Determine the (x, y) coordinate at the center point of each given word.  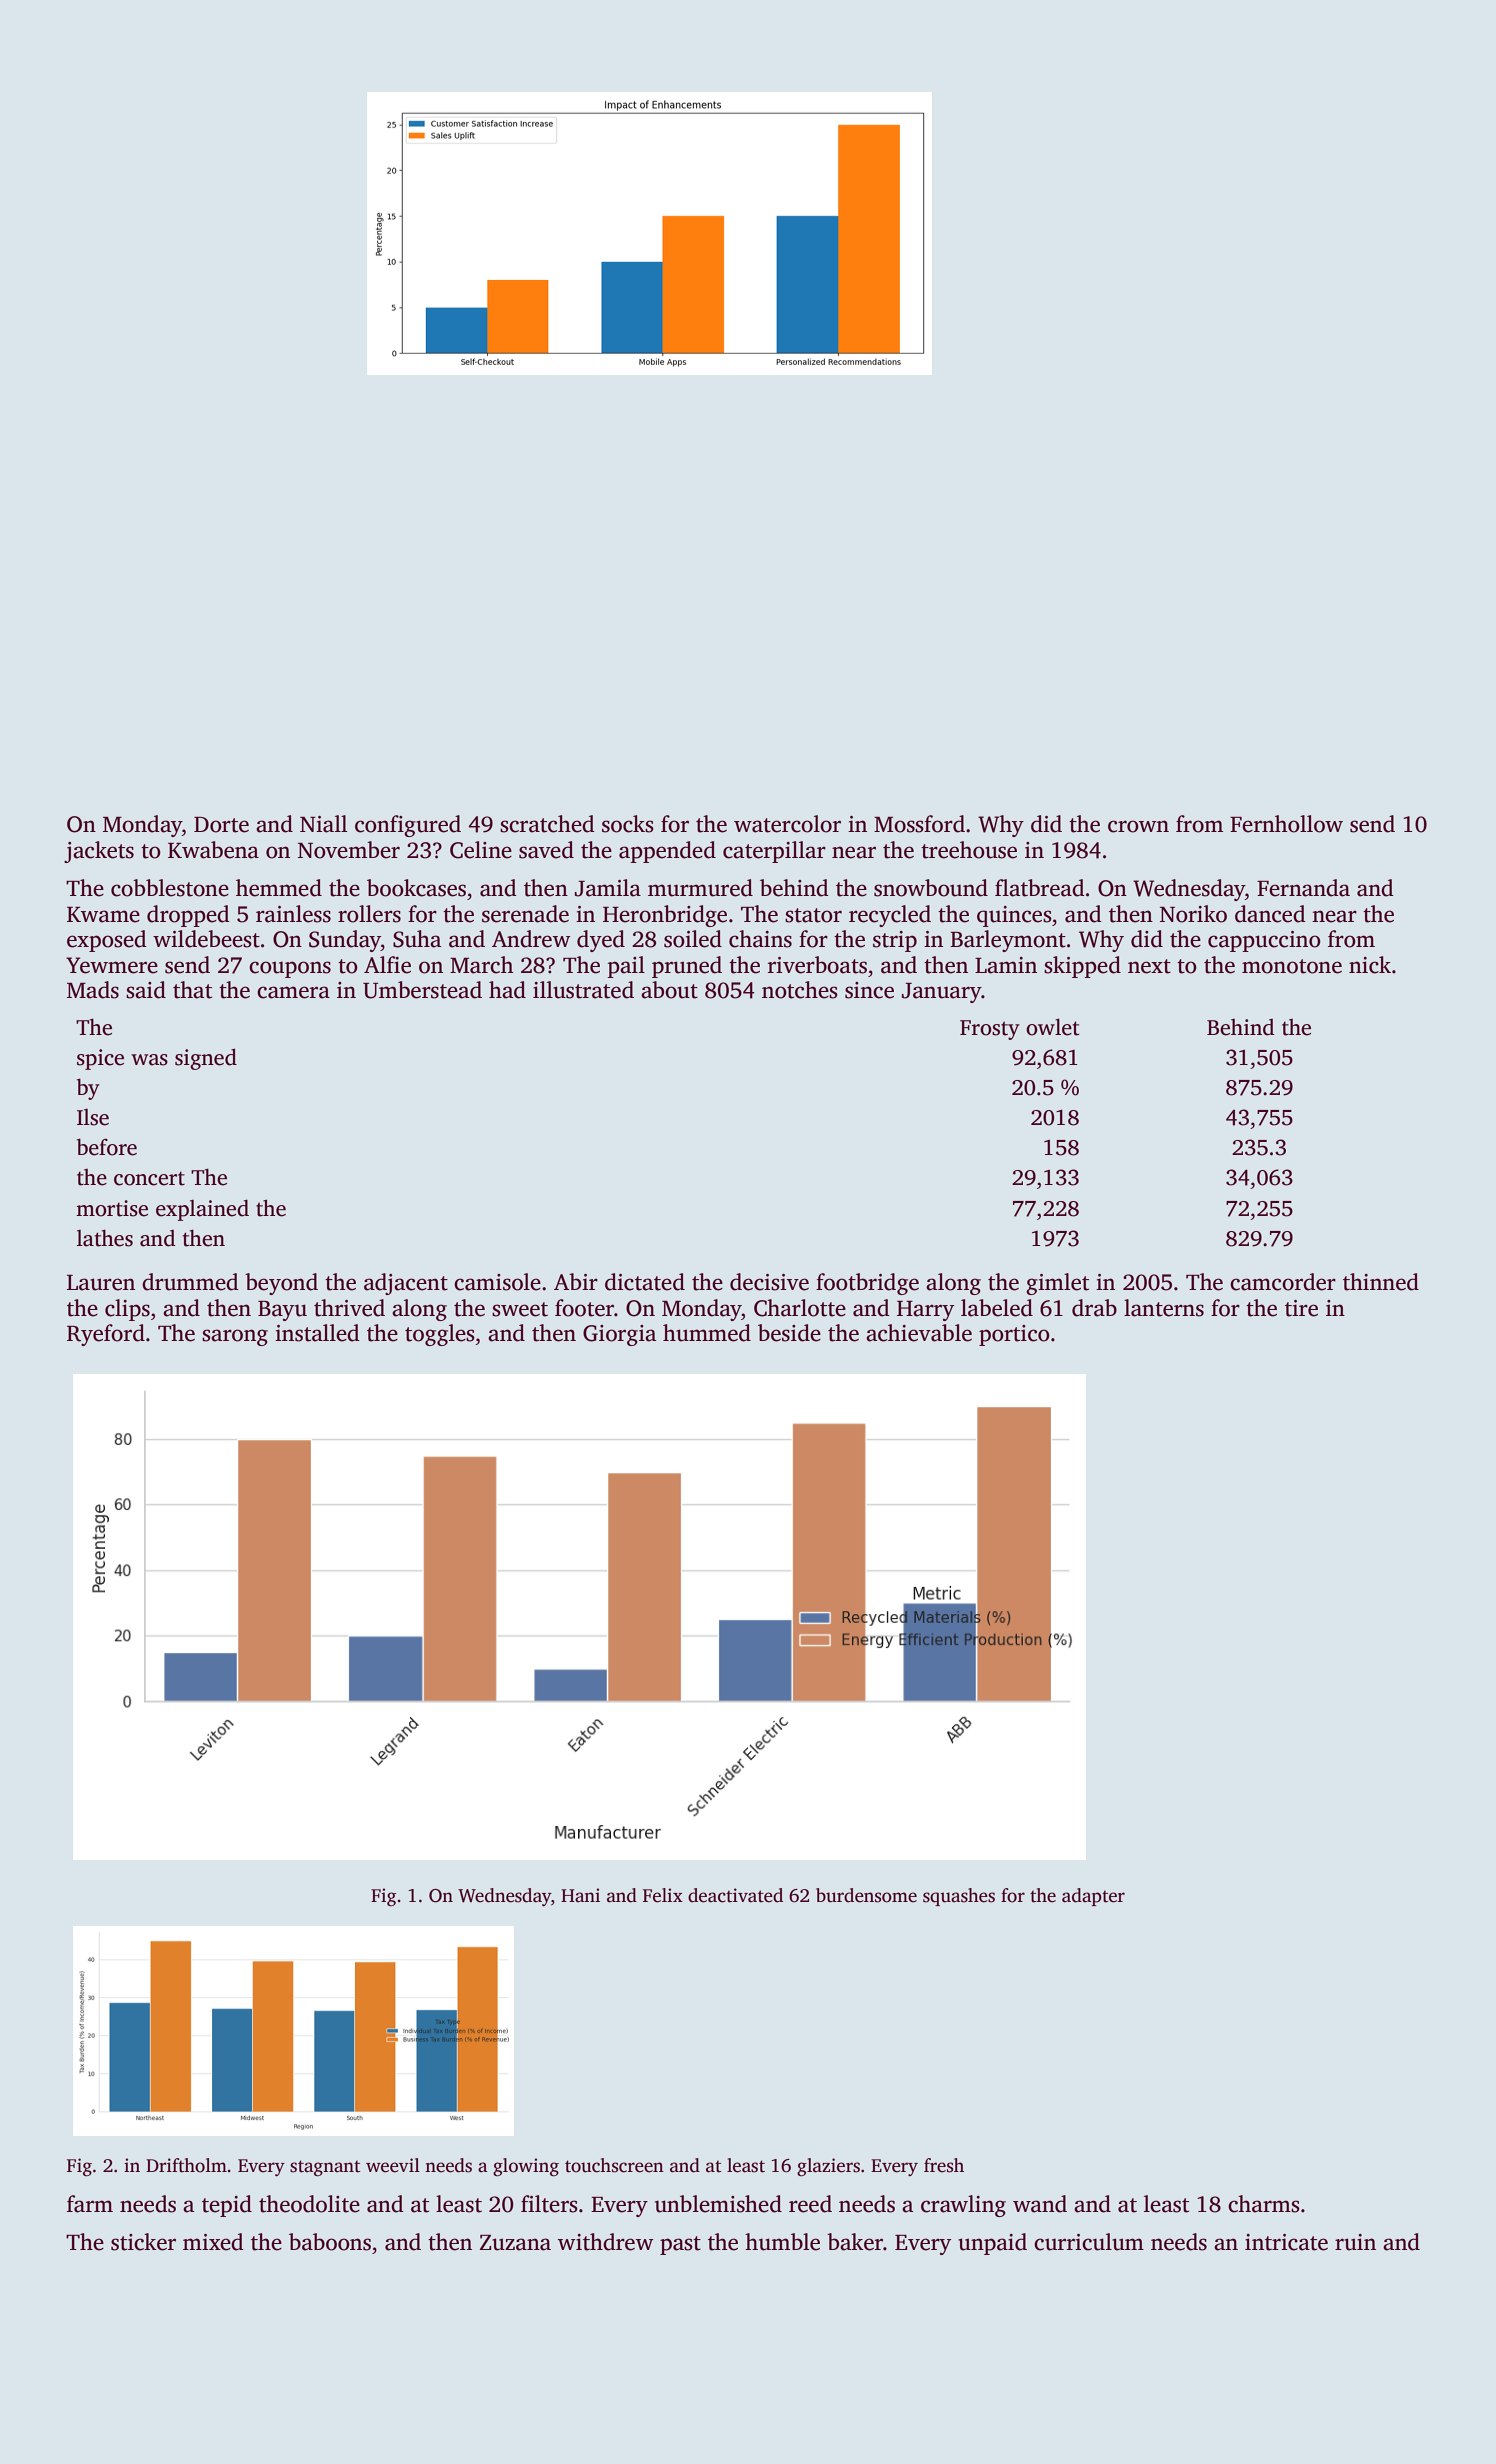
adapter (1093, 1897)
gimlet (1057, 1284)
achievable (919, 1333)
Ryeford (106, 1335)
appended (667, 852)
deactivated (735, 1895)
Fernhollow (1286, 824)
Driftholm (186, 2165)
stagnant (325, 2168)
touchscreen (614, 2165)
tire (1301, 1308)
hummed (707, 1333)
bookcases (416, 888)
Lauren (101, 1283)
